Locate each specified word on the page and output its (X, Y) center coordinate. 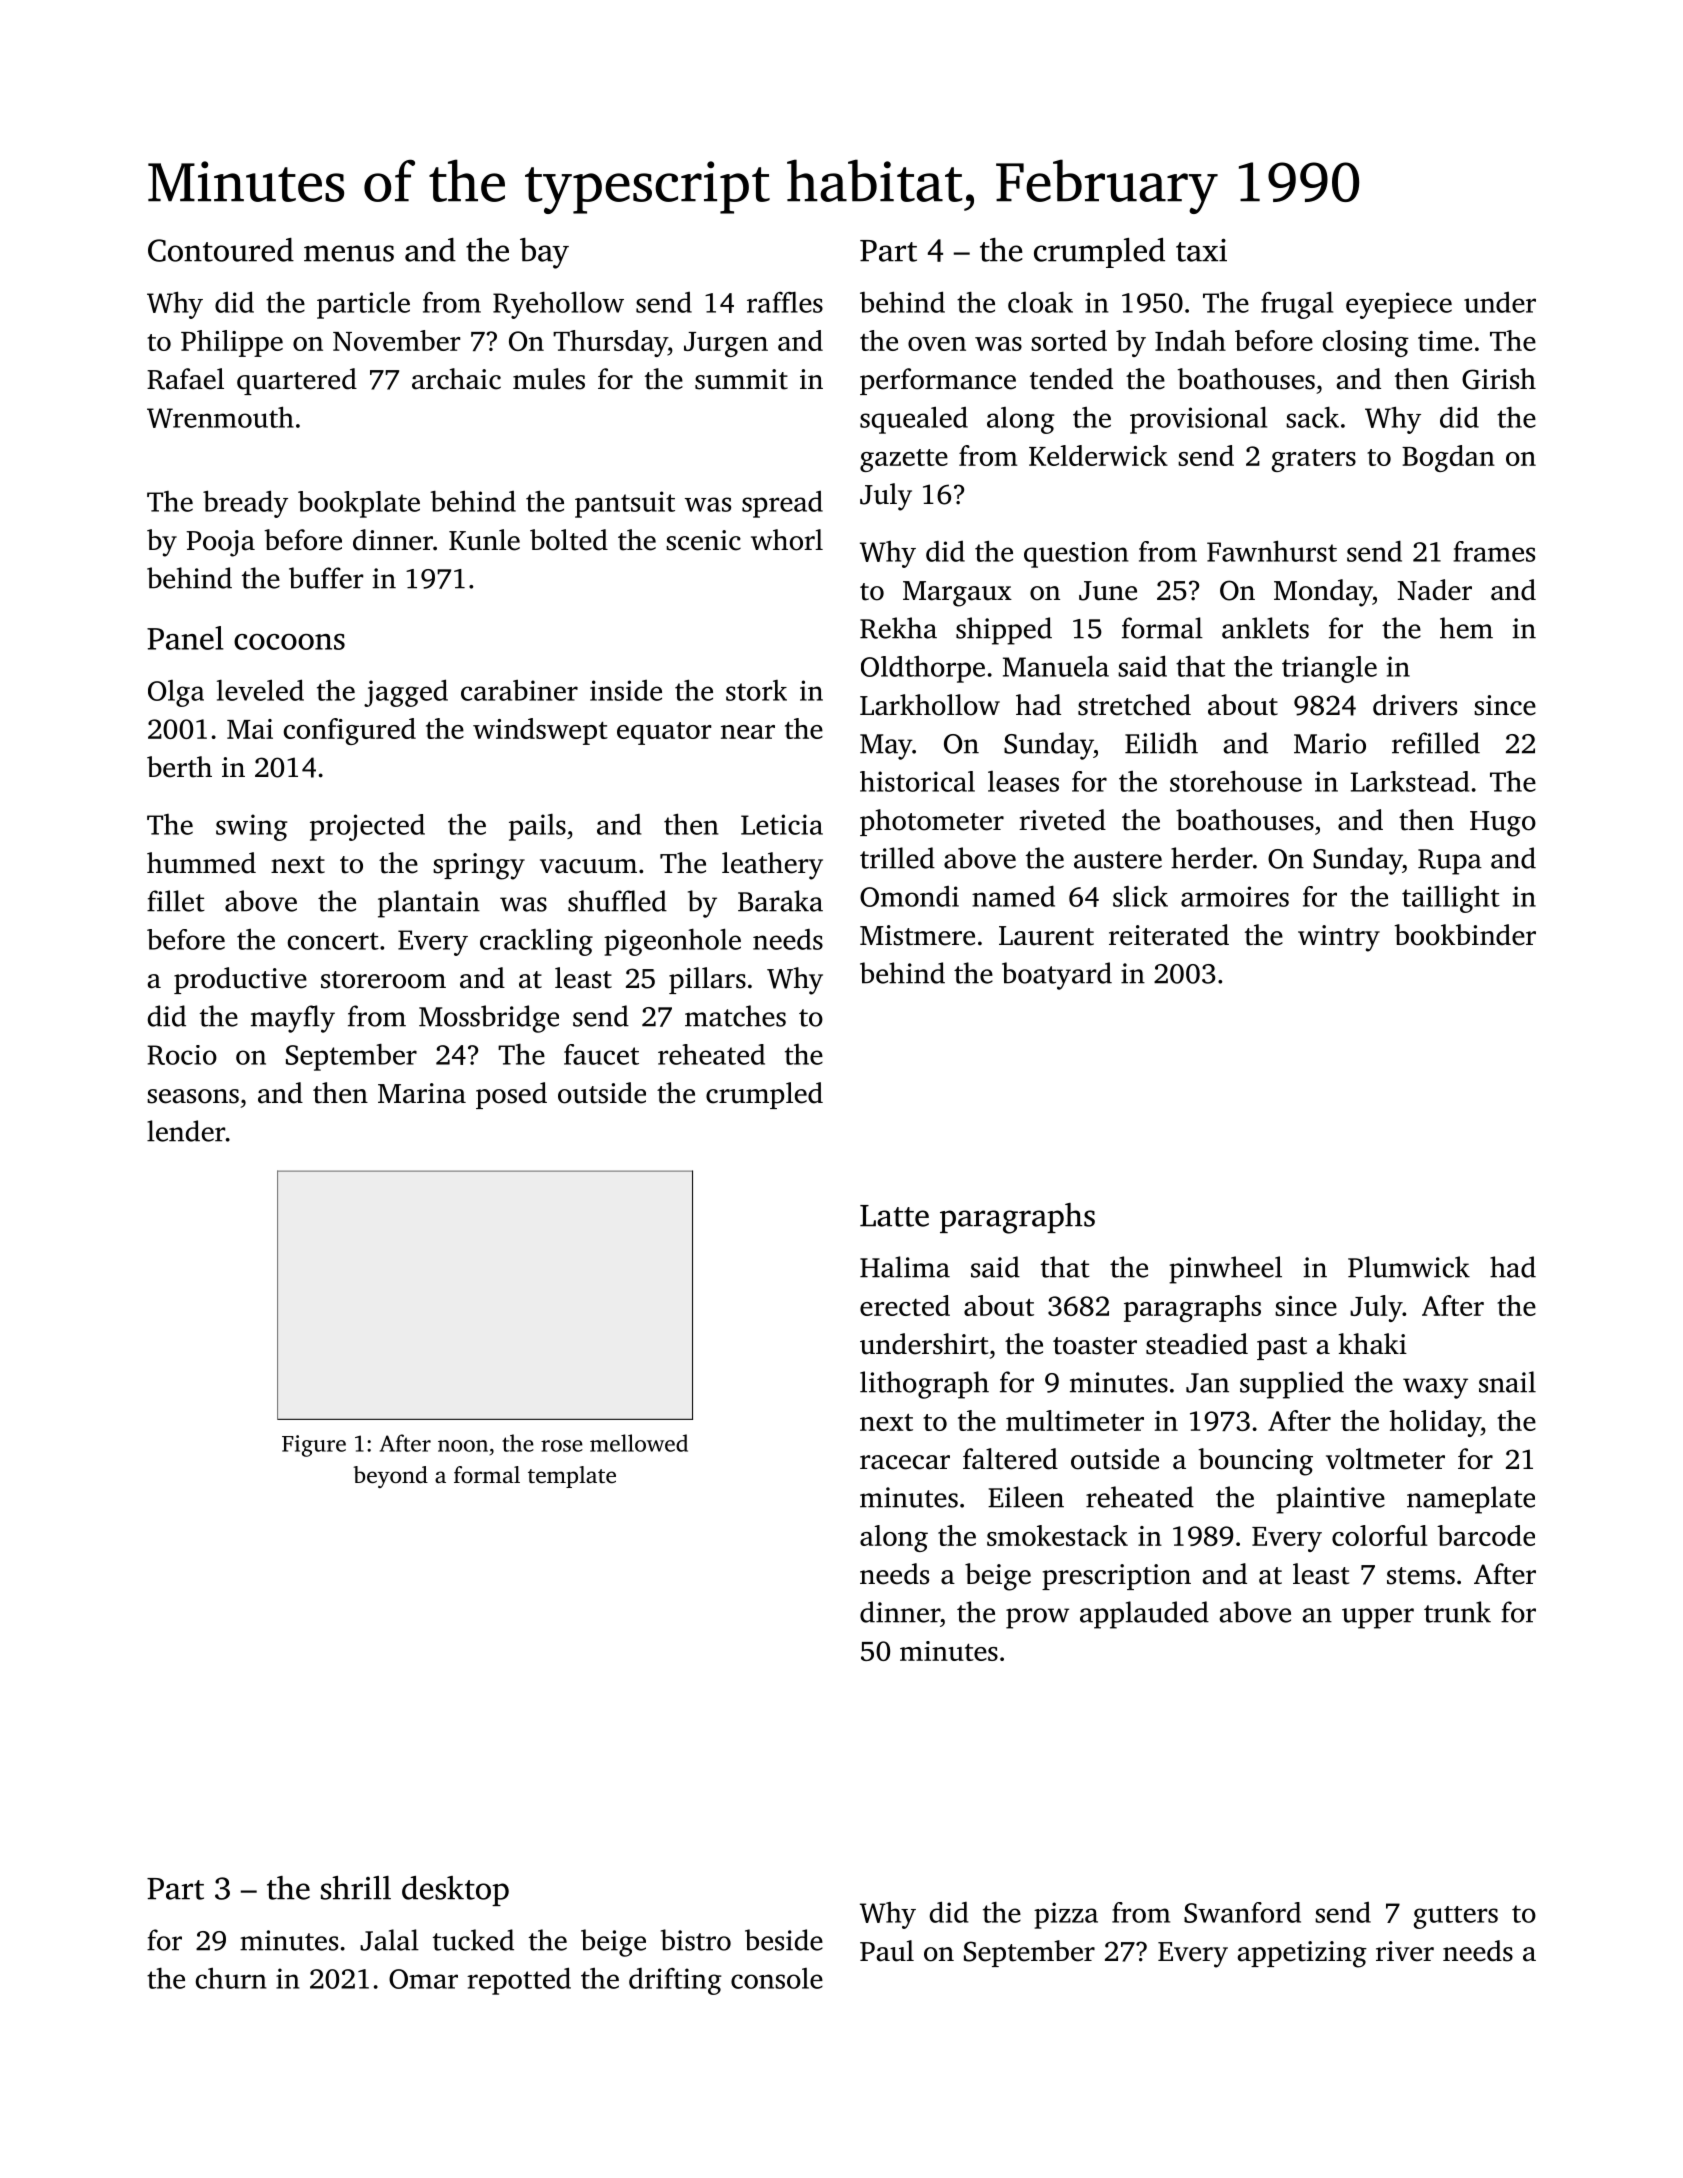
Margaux (957, 594)
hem (1466, 628)
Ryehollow (558, 305)
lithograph (924, 1385)
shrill (356, 1888)
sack (1312, 417)
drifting (675, 1981)
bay (544, 253)
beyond (390, 1477)
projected (367, 827)
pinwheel (1225, 1270)
